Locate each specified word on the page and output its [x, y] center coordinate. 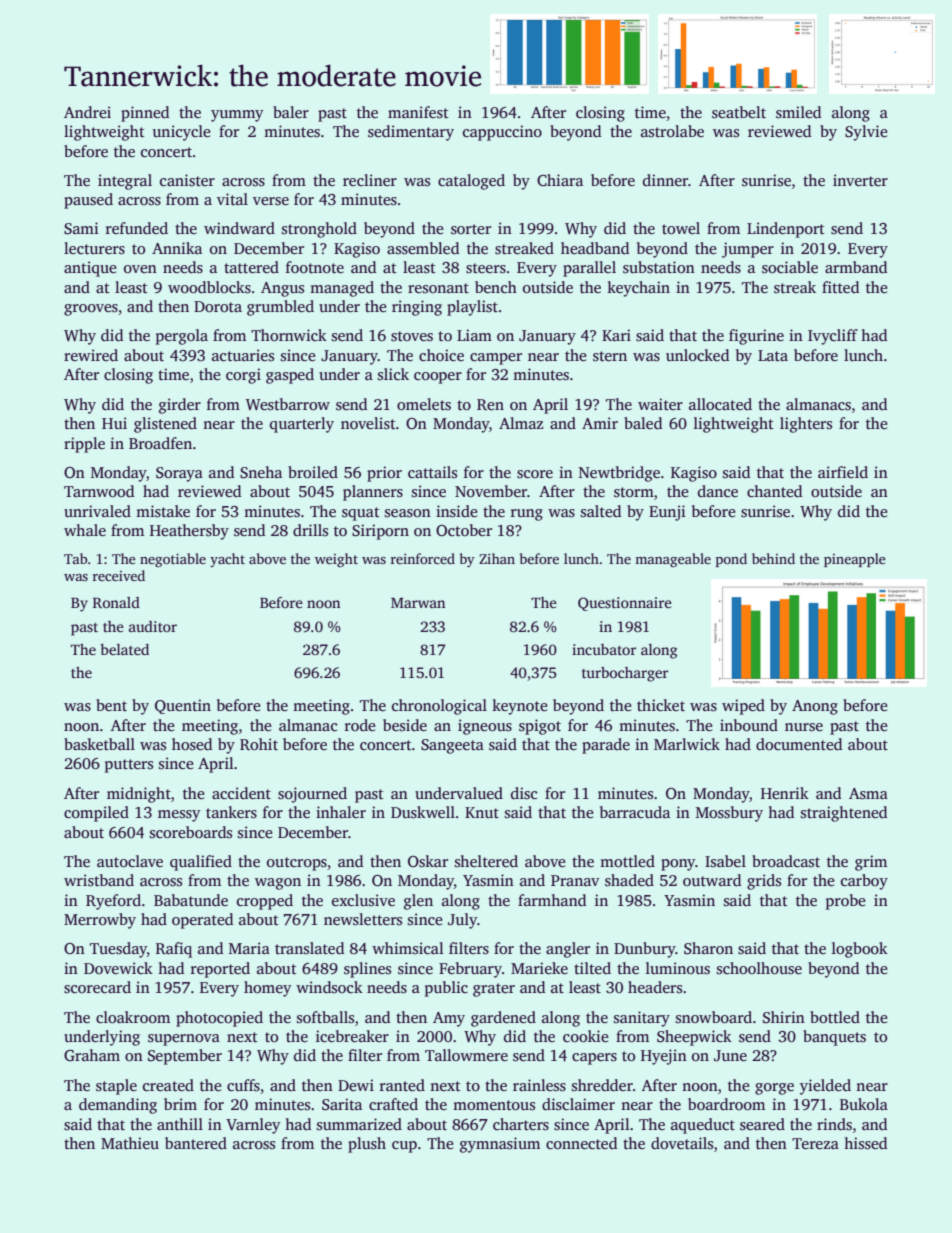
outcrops [297, 864]
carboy [864, 882]
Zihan [497, 558]
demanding [118, 1106]
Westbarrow [288, 404]
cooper [438, 378]
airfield [843, 472]
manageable [673, 560]
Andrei [87, 112]
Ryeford [113, 902]
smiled [798, 112]
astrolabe [672, 131]
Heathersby [189, 532]
